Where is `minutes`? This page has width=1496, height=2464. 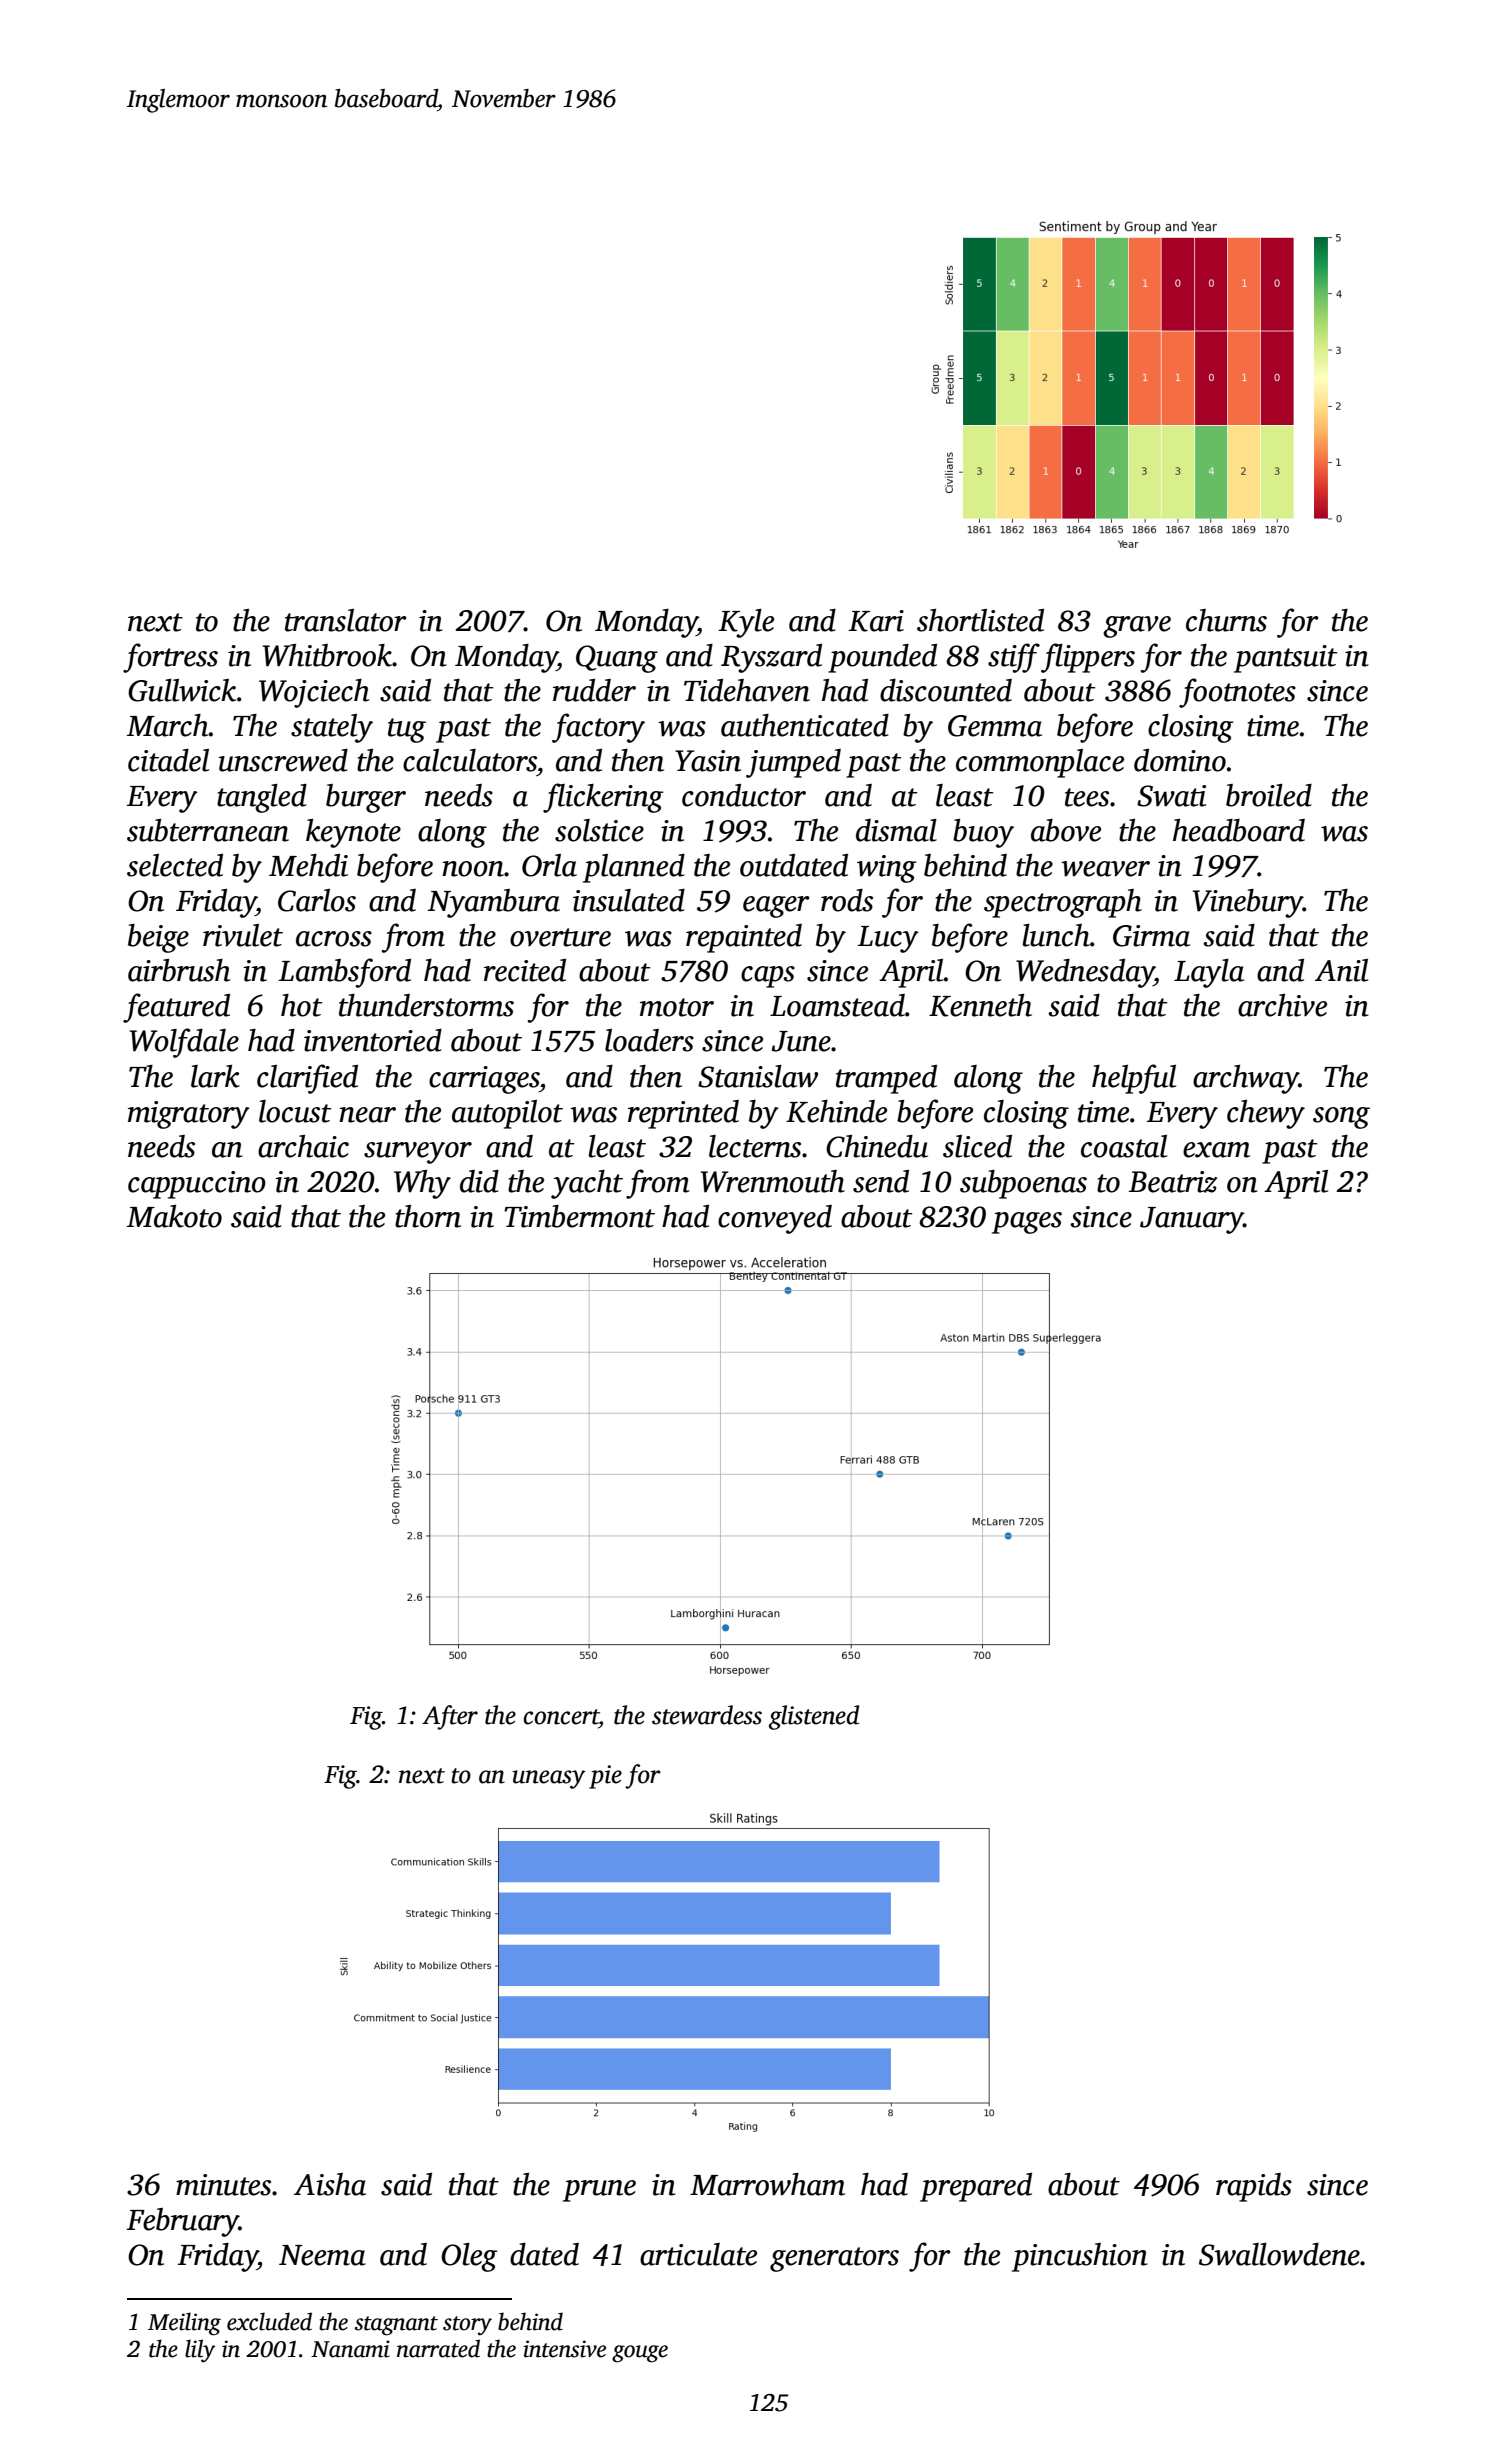 minutes is located at coordinates (223, 2185).
